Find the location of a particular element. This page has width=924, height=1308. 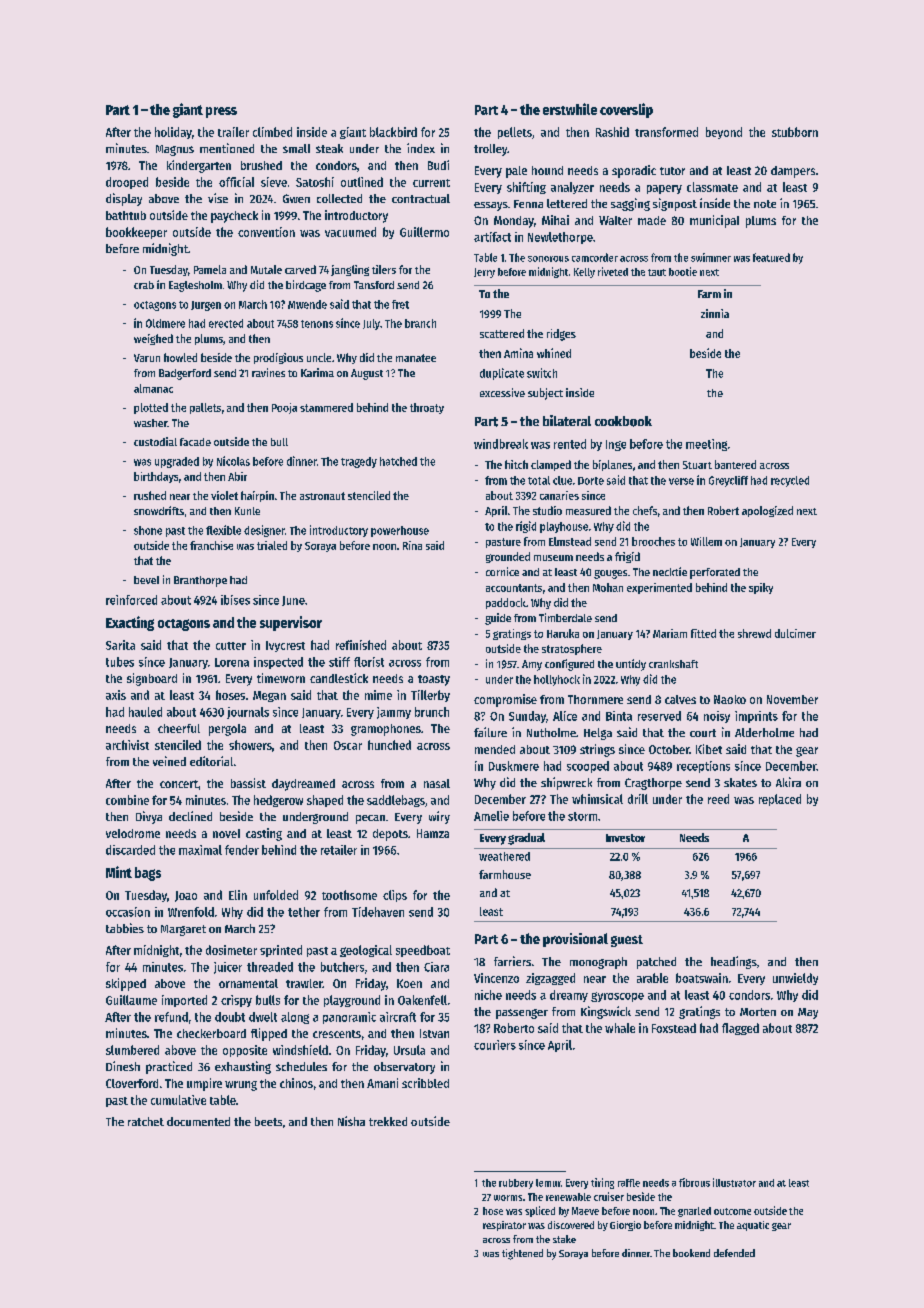

rented is located at coordinates (570, 444).
